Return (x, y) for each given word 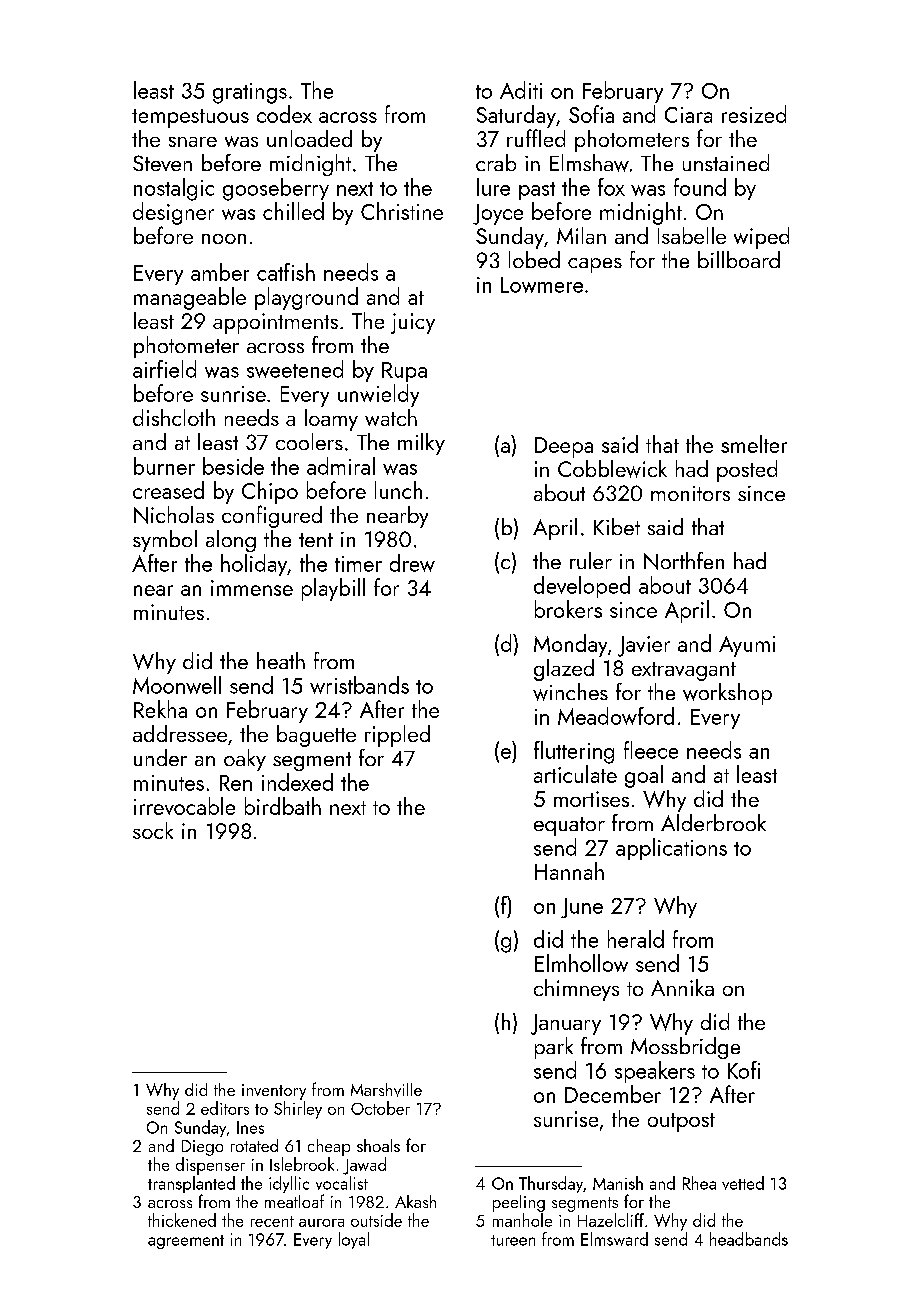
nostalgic (174, 189)
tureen (513, 1240)
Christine (402, 211)
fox (611, 187)
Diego (202, 1148)
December (613, 1094)
